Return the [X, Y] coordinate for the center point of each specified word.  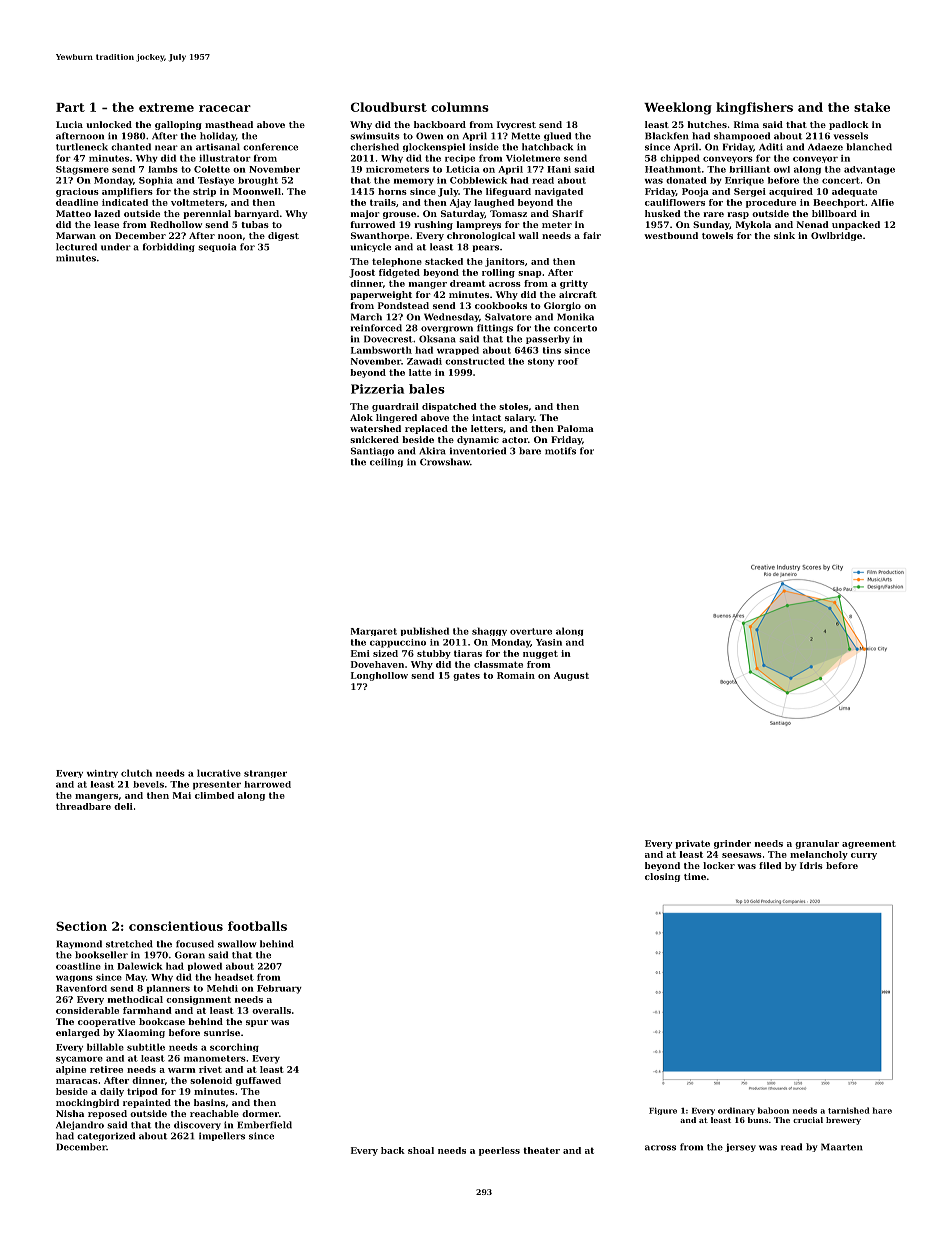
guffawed [258, 1081]
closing [662, 877]
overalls [271, 1010]
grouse [399, 215]
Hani [559, 169]
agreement [869, 844]
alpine [71, 1070]
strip [204, 192]
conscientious [176, 926]
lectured [76, 247]
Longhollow [379, 676]
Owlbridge [836, 236]
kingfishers [754, 108]
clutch [136, 773]
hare [882, 1110]
